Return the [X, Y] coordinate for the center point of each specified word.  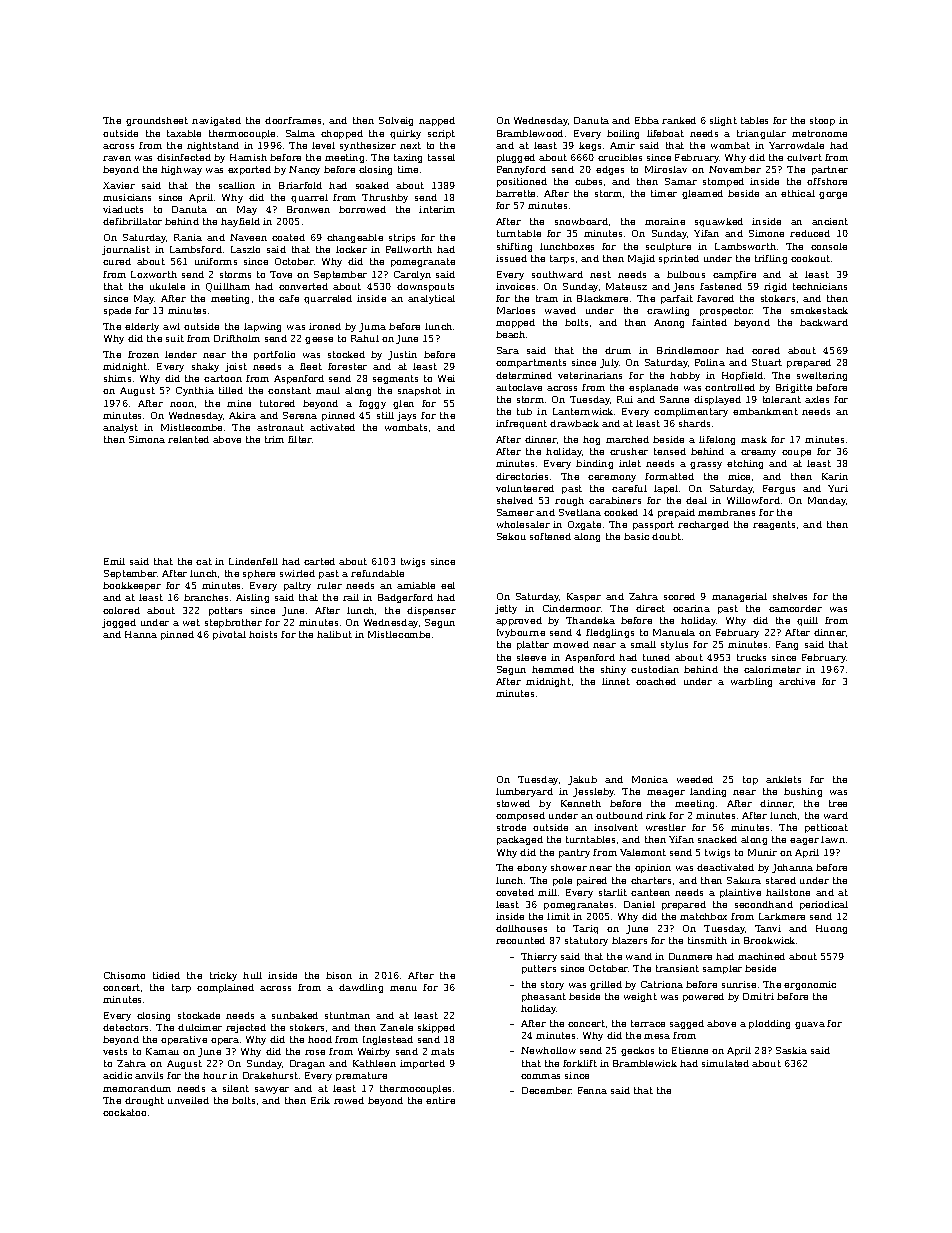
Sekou [511, 536]
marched [627, 439]
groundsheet [157, 121]
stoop [822, 121]
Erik [320, 1100]
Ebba [647, 120]
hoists [263, 634]
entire [440, 1100]
